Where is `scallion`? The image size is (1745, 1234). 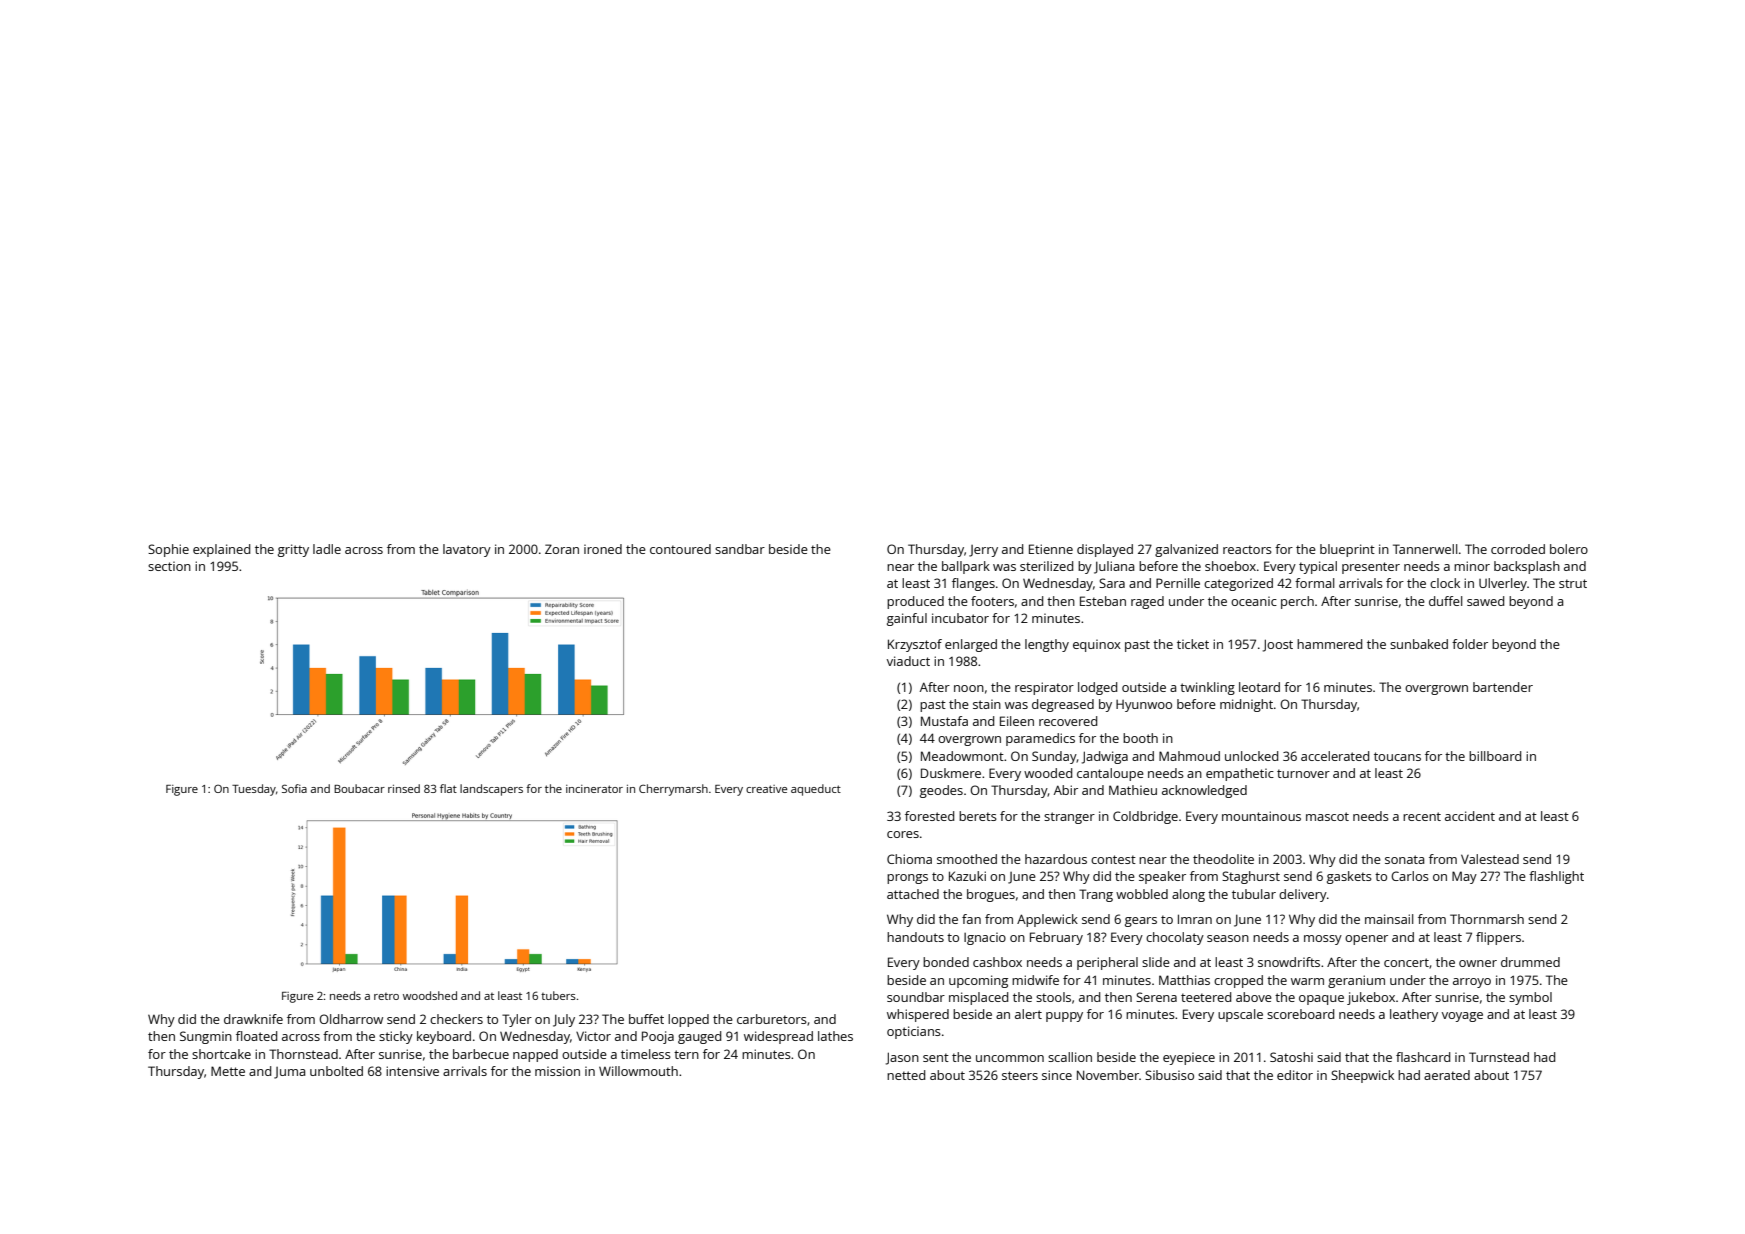
scallion is located at coordinates (1070, 1057).
